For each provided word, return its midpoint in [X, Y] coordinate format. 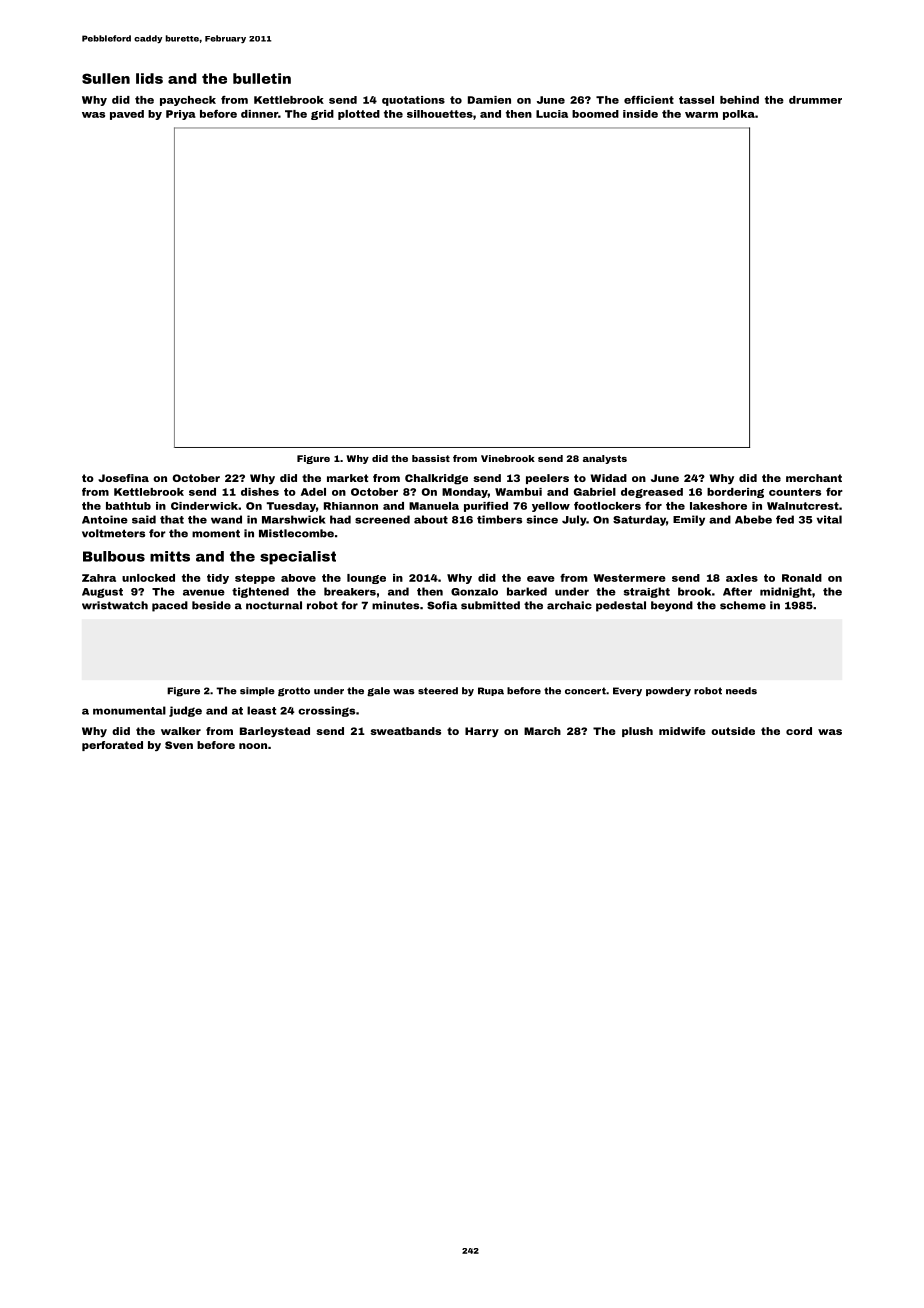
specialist [298, 558]
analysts [605, 459]
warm [701, 115]
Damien [489, 100]
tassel [696, 100]
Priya [181, 115]
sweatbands [405, 731]
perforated [112, 746]
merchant [814, 478]
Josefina [123, 478]
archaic [569, 605]
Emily [689, 520]
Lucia [552, 114]
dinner [259, 114]
